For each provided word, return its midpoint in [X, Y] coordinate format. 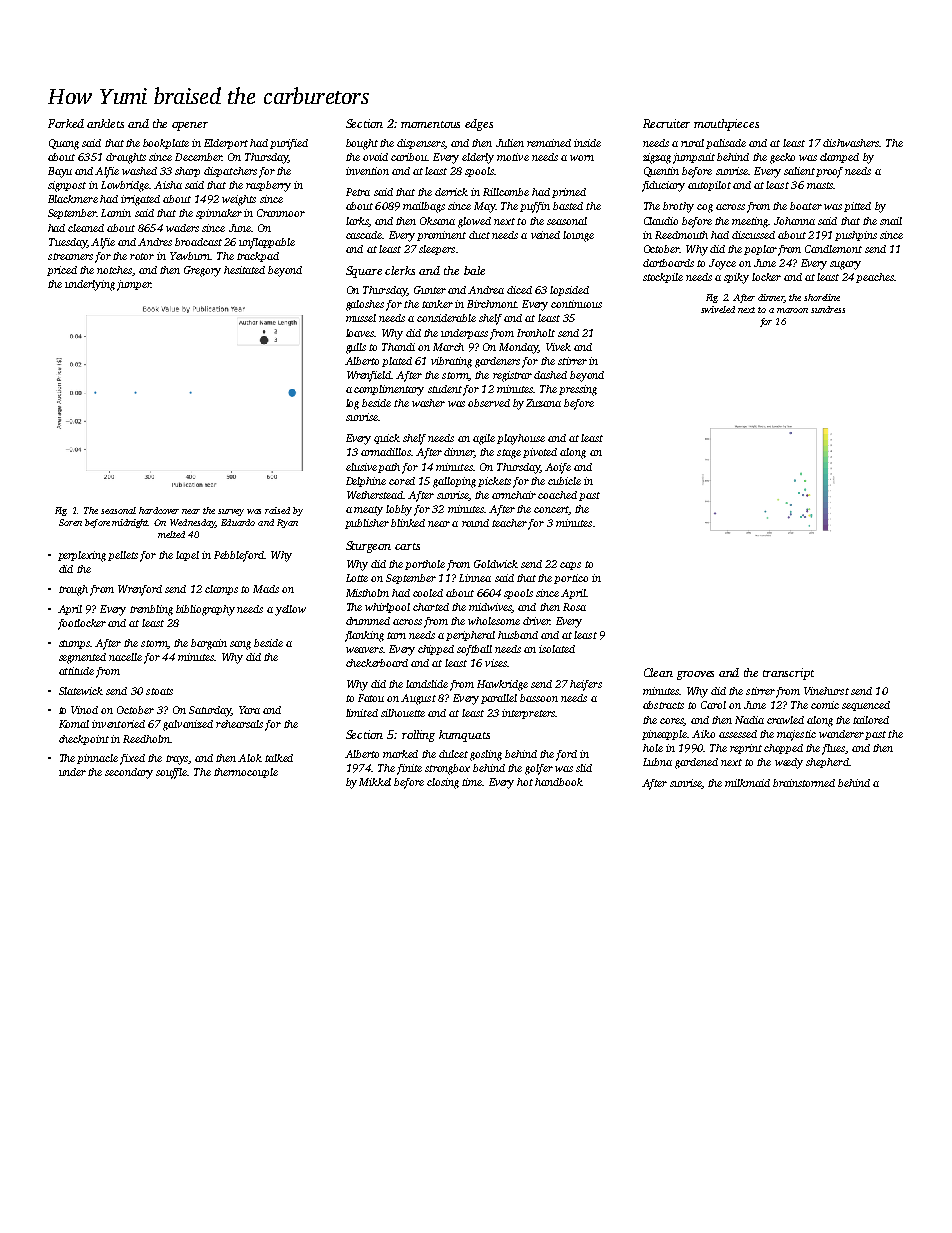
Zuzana [543, 403]
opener [190, 126]
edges [479, 125]
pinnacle [97, 759]
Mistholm [367, 593]
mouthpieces [726, 125]
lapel [187, 556]
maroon [792, 310]
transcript [788, 674]
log [352, 404]
